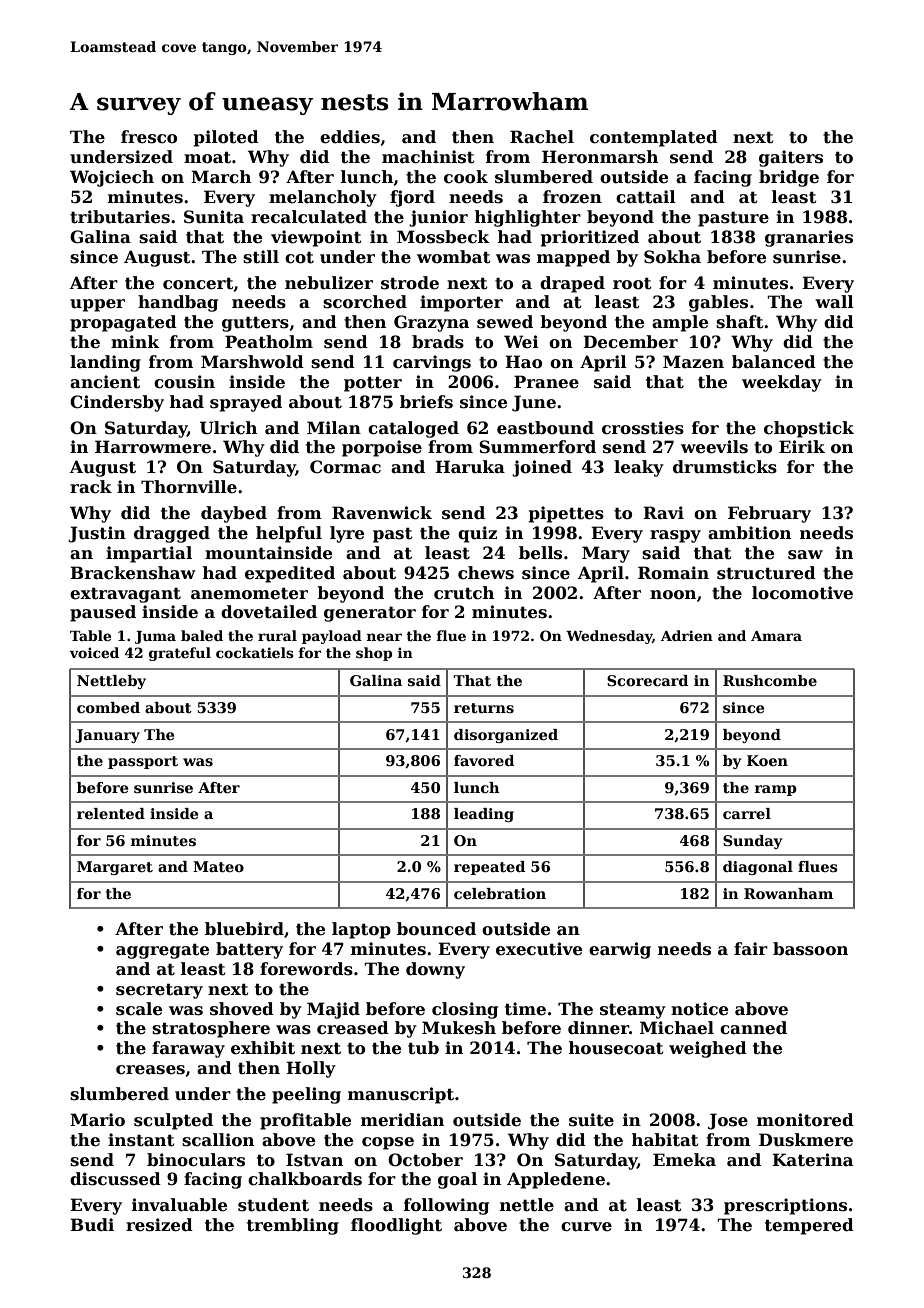  Describe the element at coordinates (572, 197) in the page. I see `frozen` at that location.
